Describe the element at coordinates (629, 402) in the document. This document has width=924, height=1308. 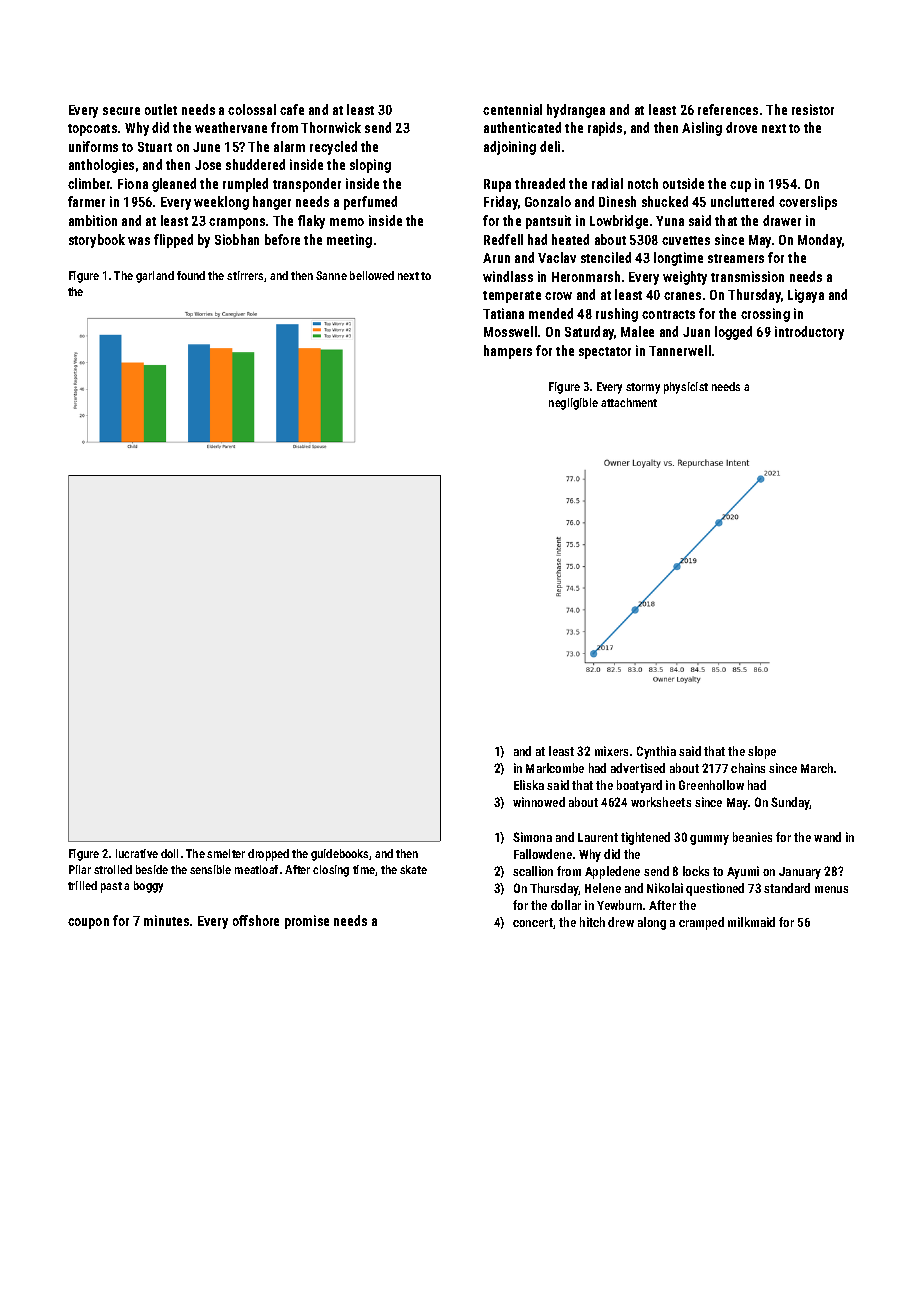
I see `attachment` at that location.
